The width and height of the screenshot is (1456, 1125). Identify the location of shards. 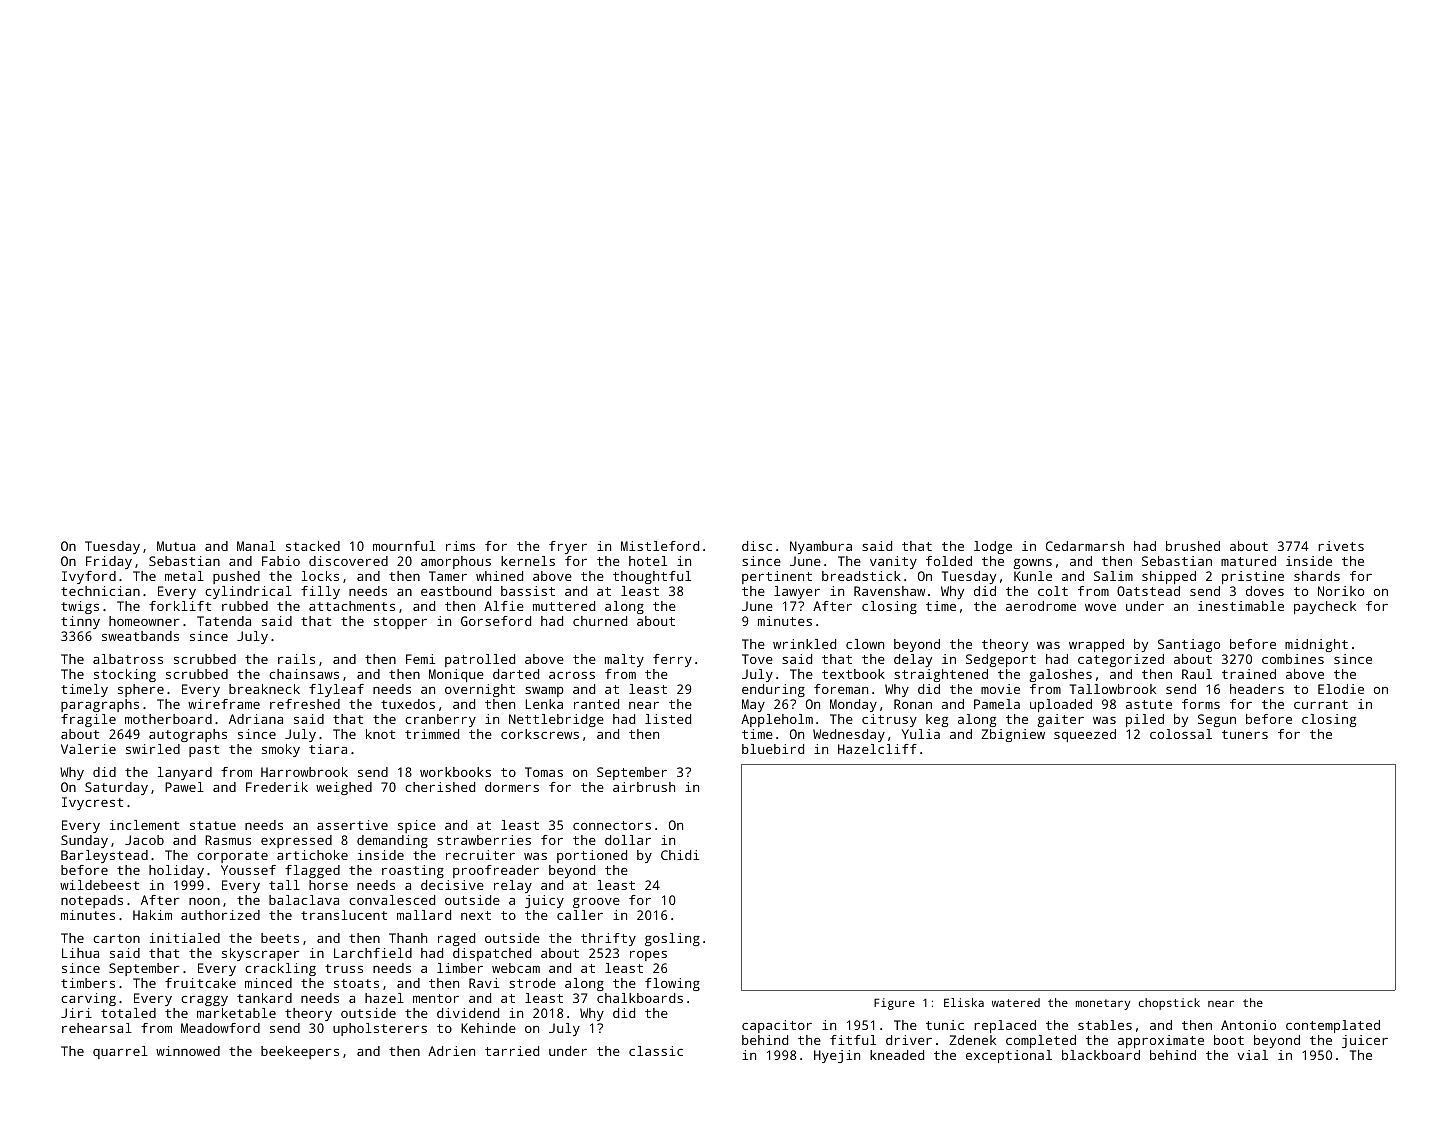
(1317, 576).
